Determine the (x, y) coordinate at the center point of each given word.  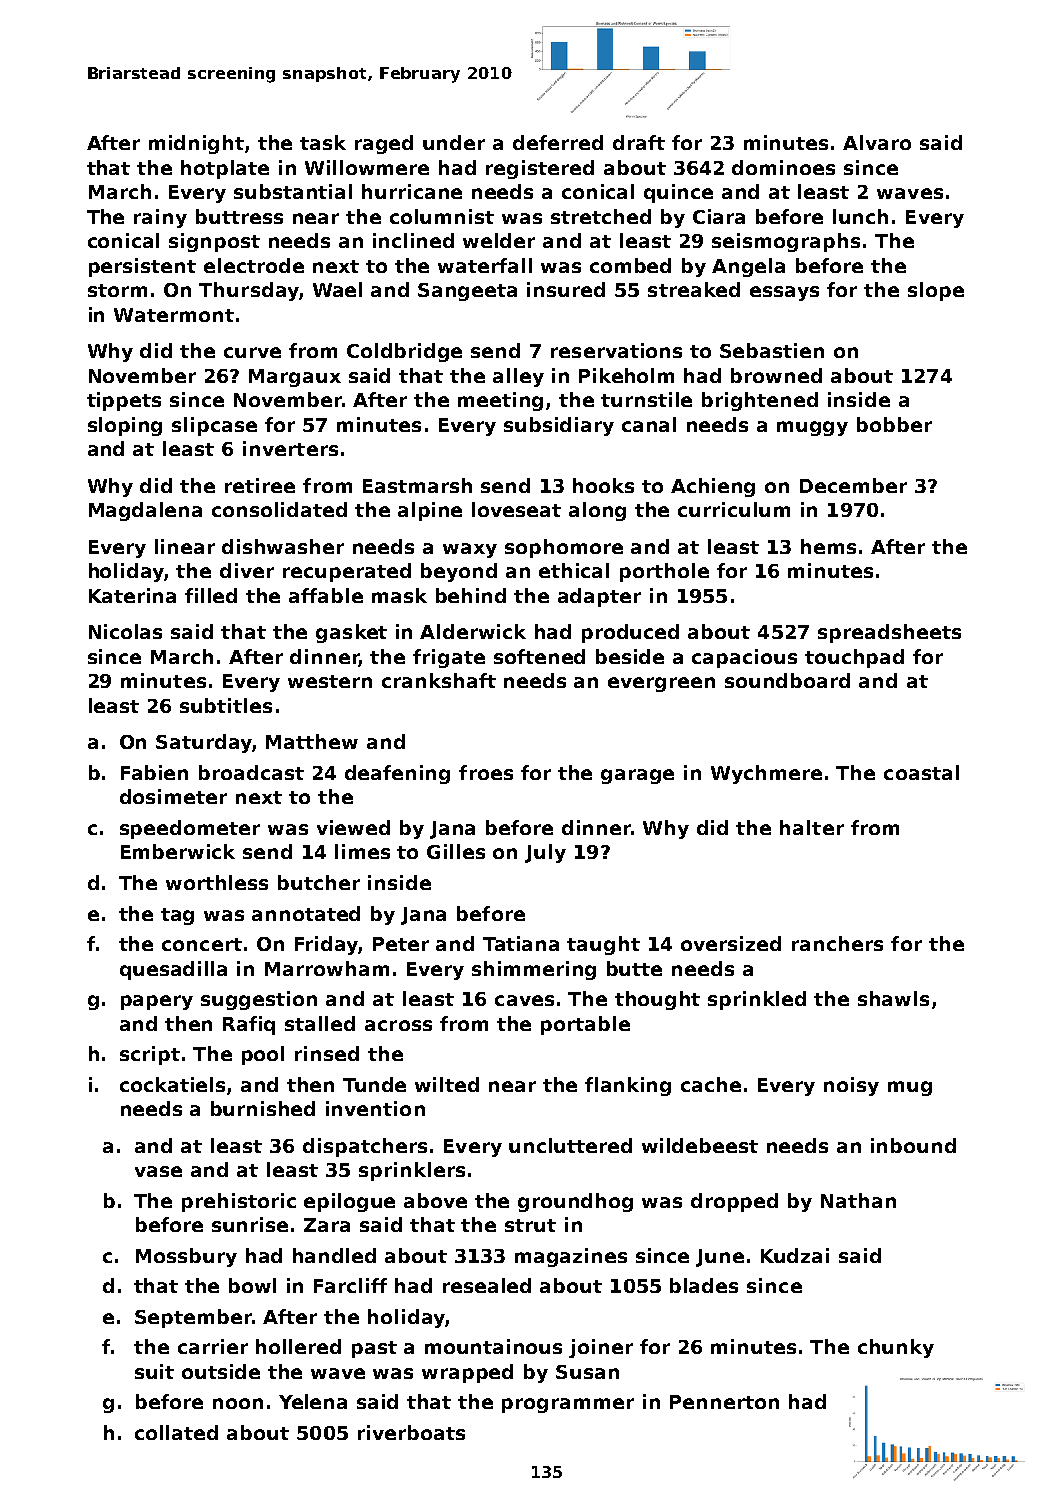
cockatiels (172, 1084)
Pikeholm (626, 375)
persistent (142, 267)
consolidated (279, 509)
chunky (896, 1348)
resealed (487, 1285)
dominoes (783, 167)
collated (176, 1432)
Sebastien (772, 350)
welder (499, 240)
